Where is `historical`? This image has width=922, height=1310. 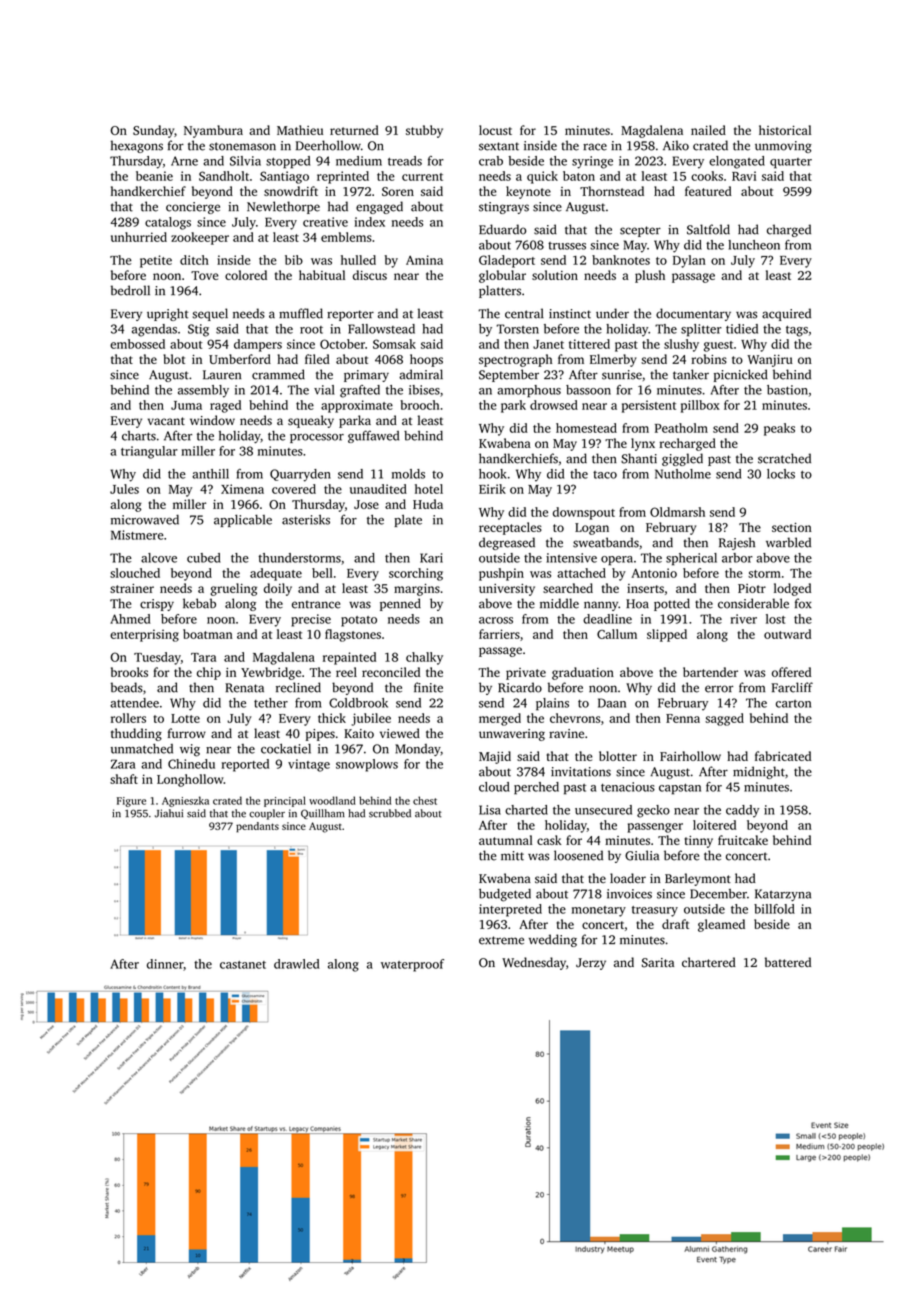
historical is located at coordinates (785, 130).
